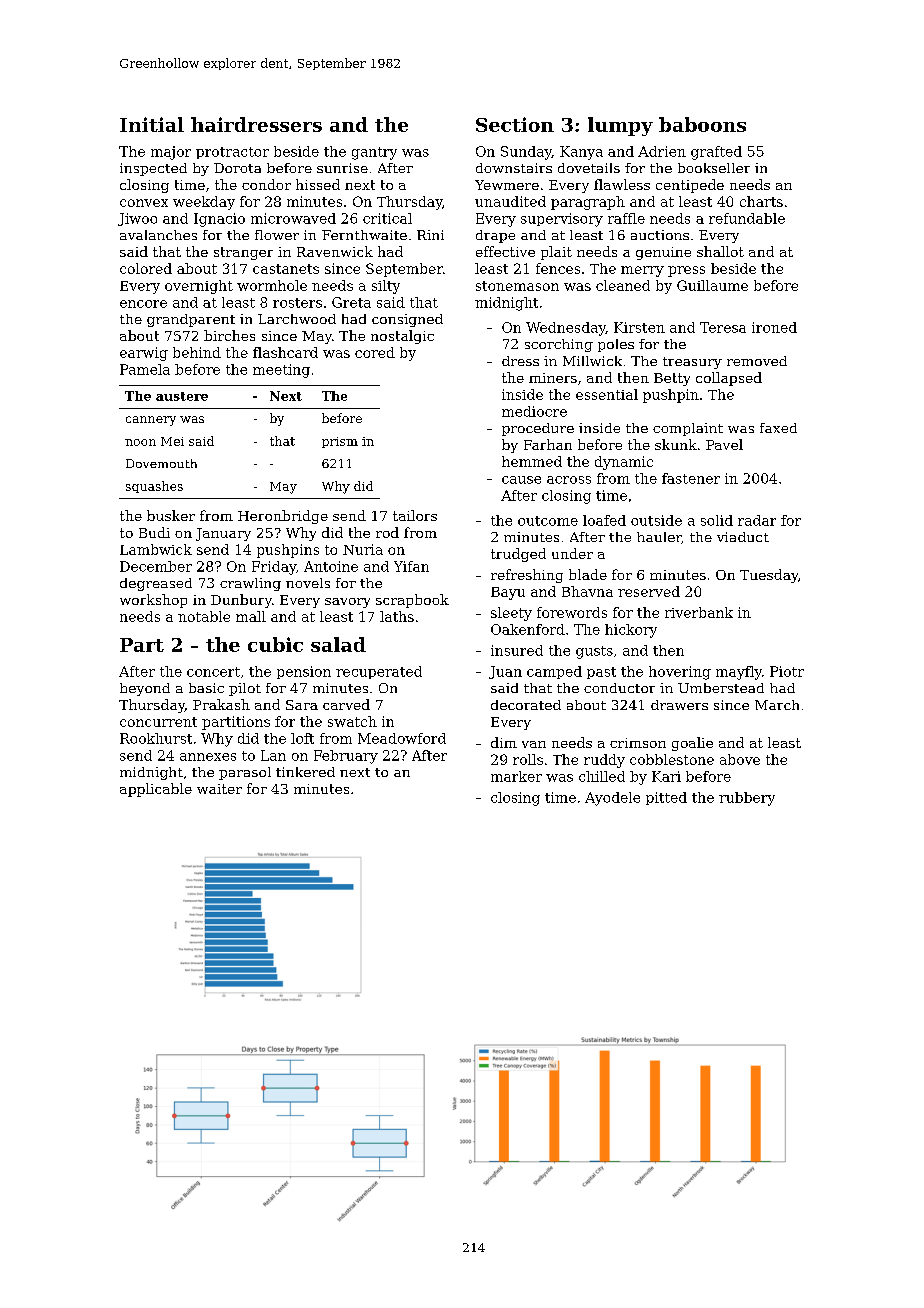 Image resolution: width=924 pixels, height=1308 pixels. Describe the element at coordinates (197, 352) in the screenshot. I see `behind` at that location.
